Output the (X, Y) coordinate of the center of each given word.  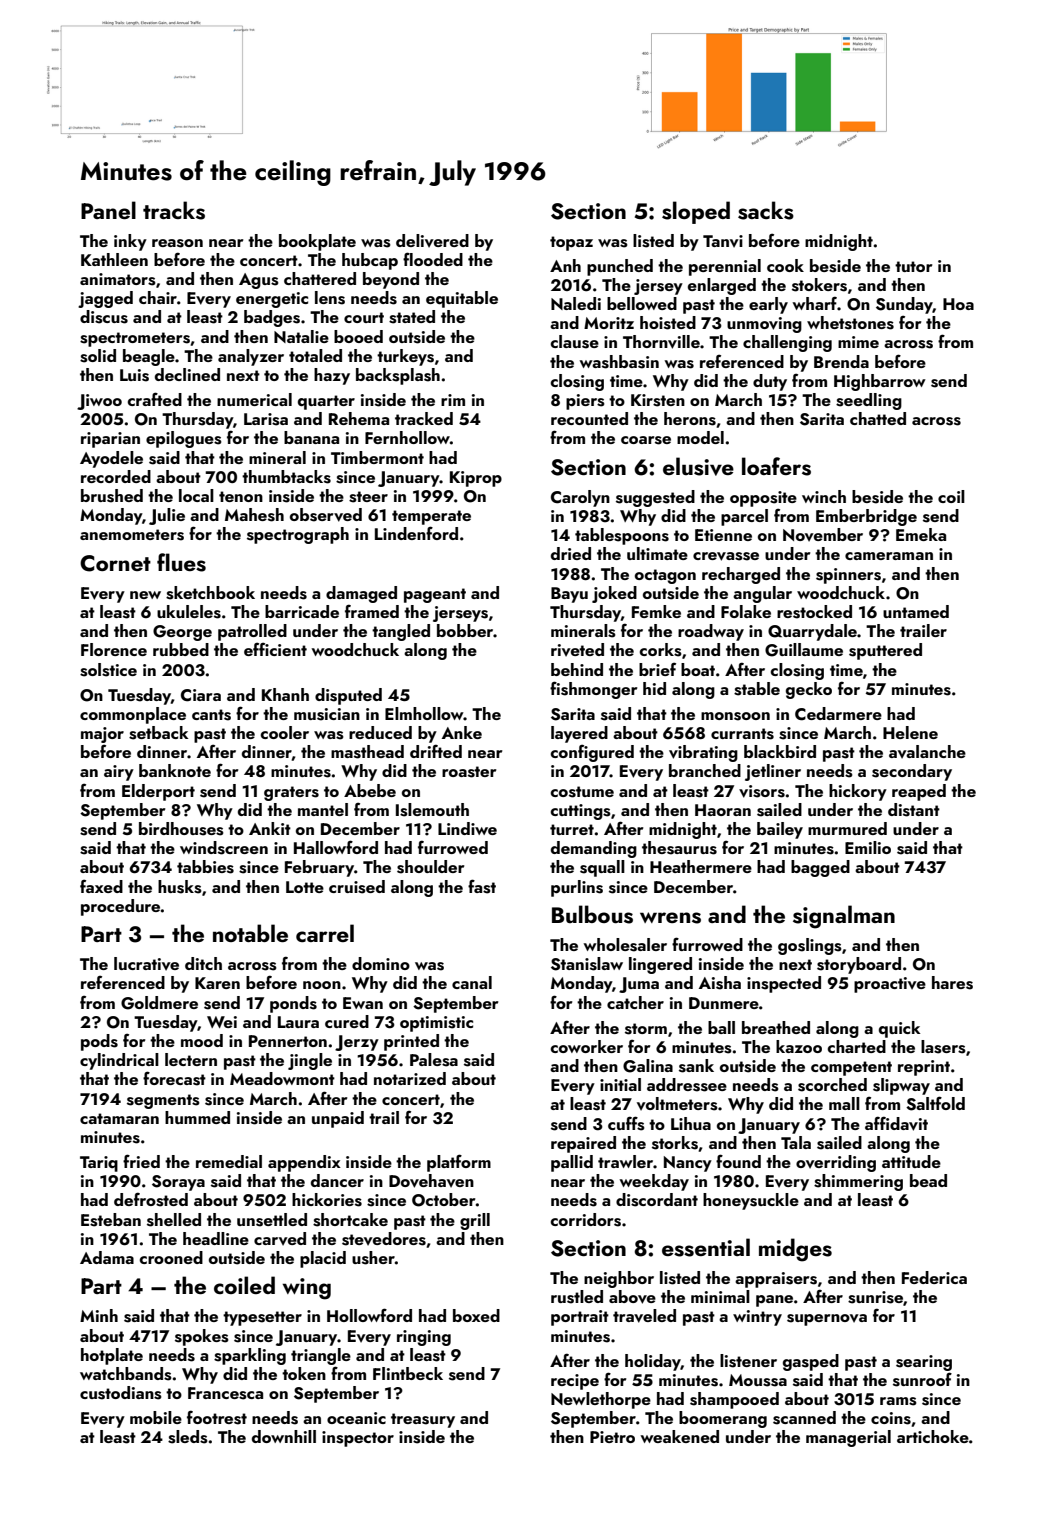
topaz (571, 243)
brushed (112, 496)
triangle (321, 1356)
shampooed (734, 1400)
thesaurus (679, 848)
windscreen (224, 848)
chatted (878, 418)
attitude (911, 1161)
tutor (913, 266)
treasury (423, 1420)
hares (952, 983)
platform (459, 1163)
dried (571, 553)
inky (130, 242)
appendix (304, 1163)
